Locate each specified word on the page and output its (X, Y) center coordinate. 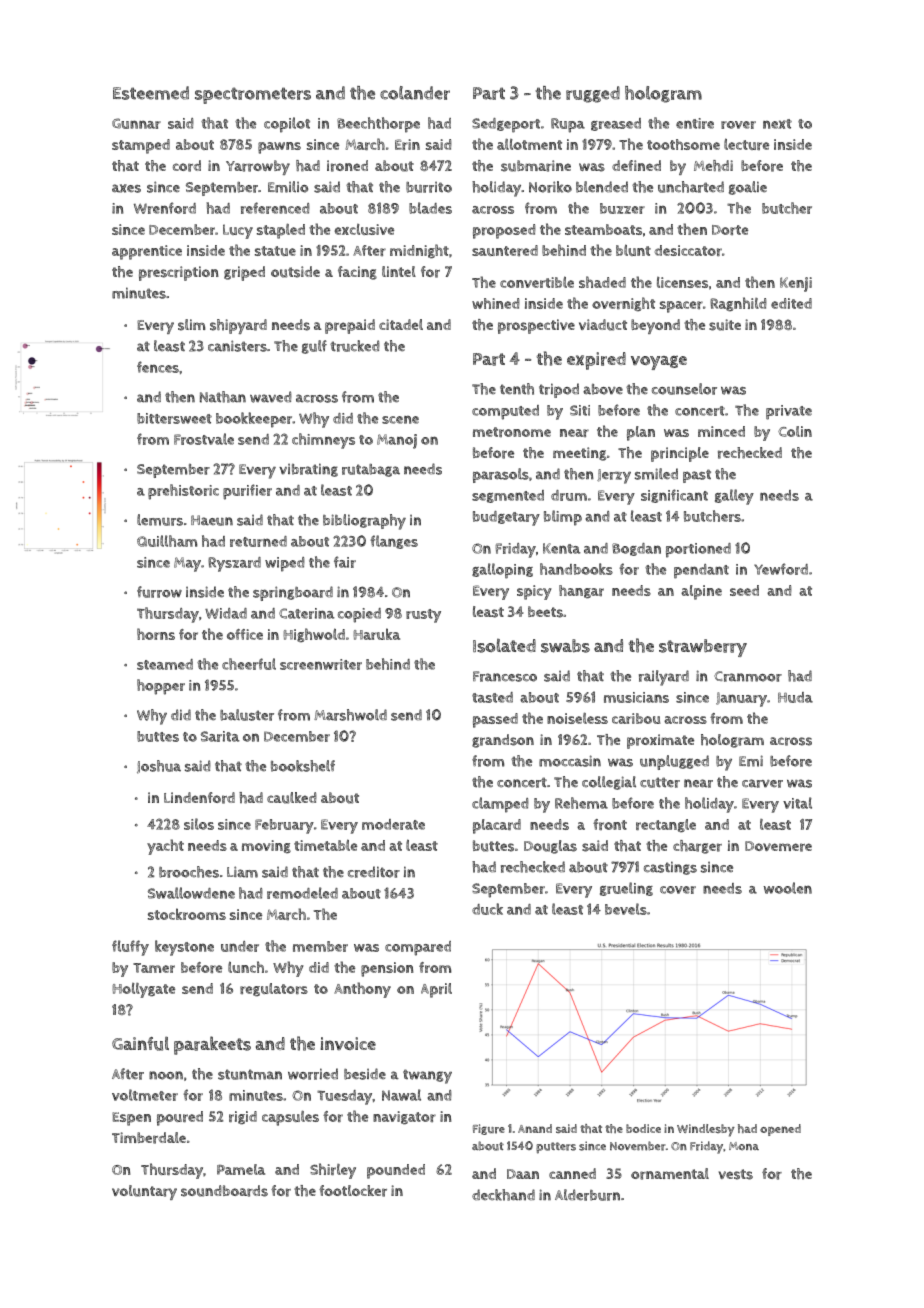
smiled (656, 474)
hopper (161, 687)
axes (126, 188)
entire (695, 123)
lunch (246, 967)
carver (762, 783)
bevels (626, 909)
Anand (535, 1128)
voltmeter (145, 1095)
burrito (429, 187)
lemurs (160, 520)
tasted (492, 697)
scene (400, 420)
